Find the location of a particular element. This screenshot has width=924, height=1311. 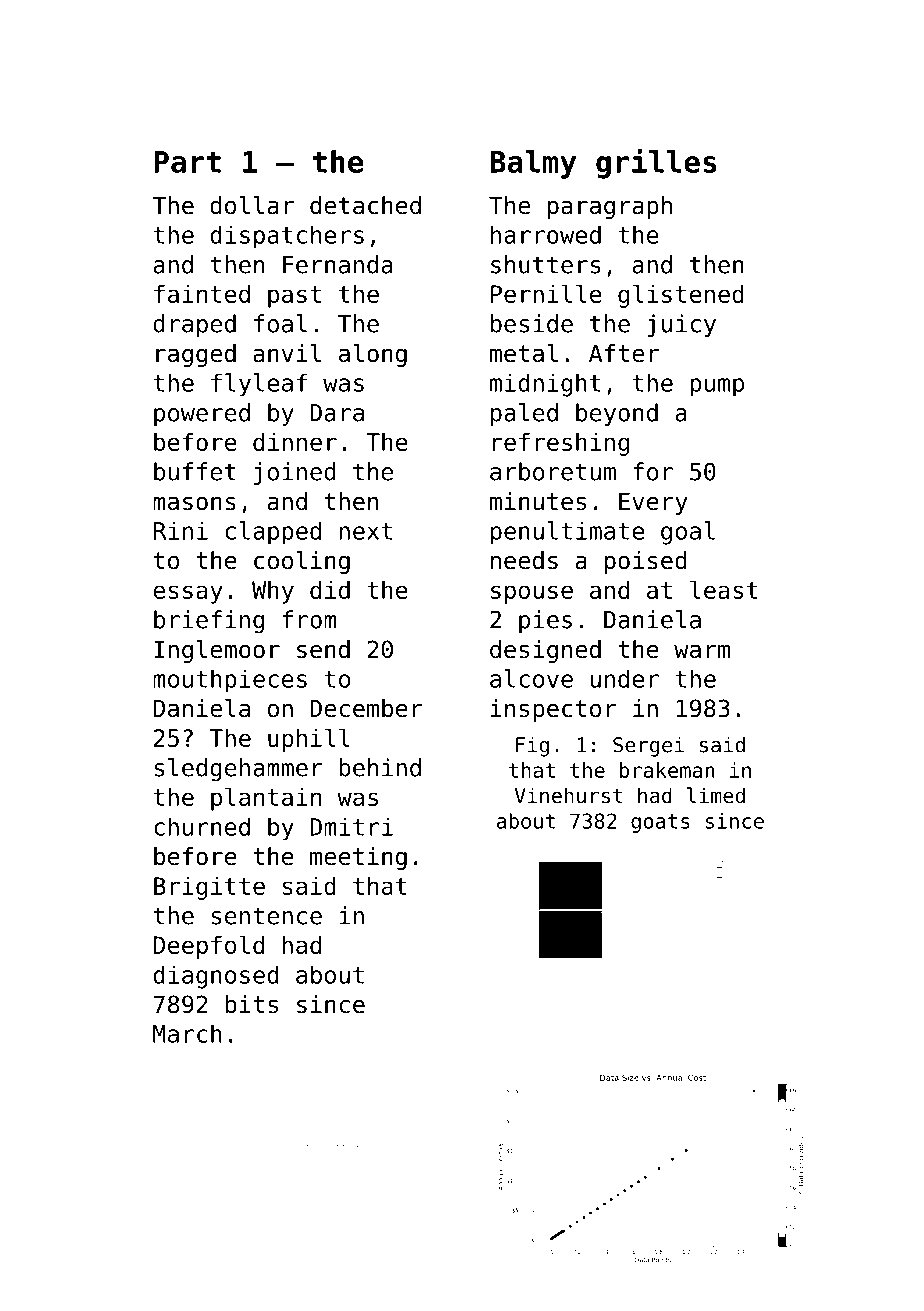

grilles is located at coordinates (656, 163).
